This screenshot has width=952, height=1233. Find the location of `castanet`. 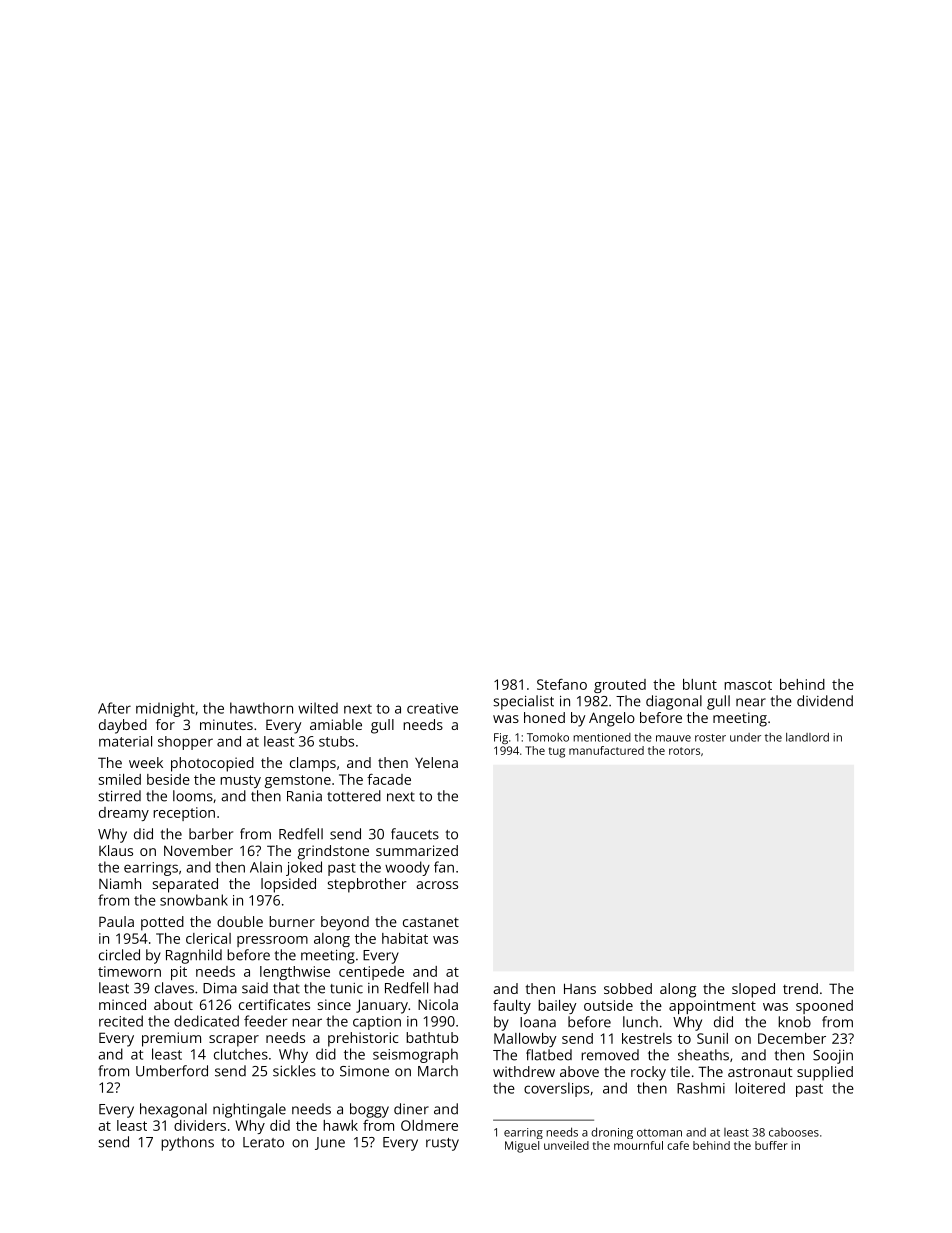

castanet is located at coordinates (431, 922).
